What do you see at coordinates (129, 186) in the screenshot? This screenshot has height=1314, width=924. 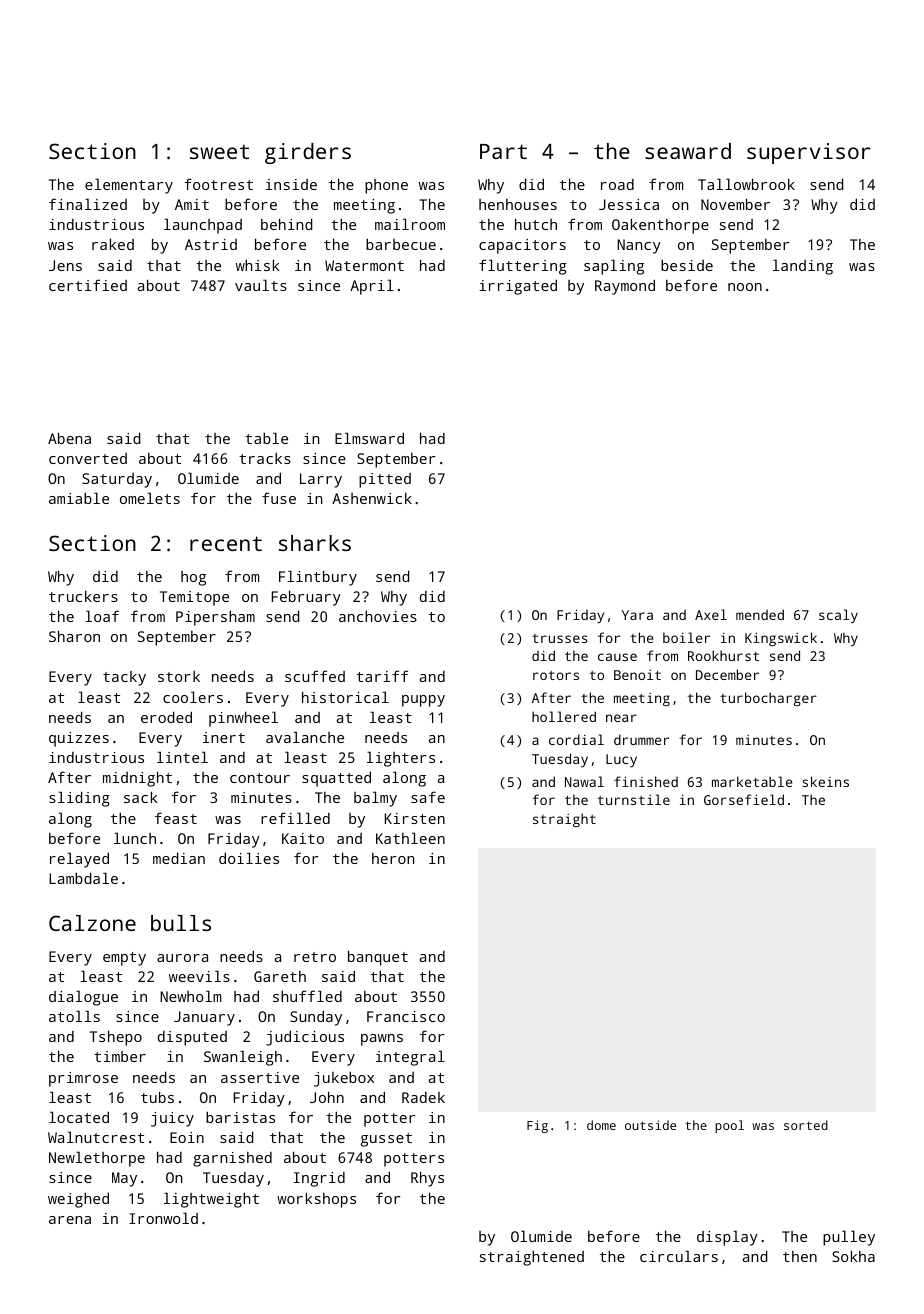 I see `elementary` at bounding box center [129, 186].
